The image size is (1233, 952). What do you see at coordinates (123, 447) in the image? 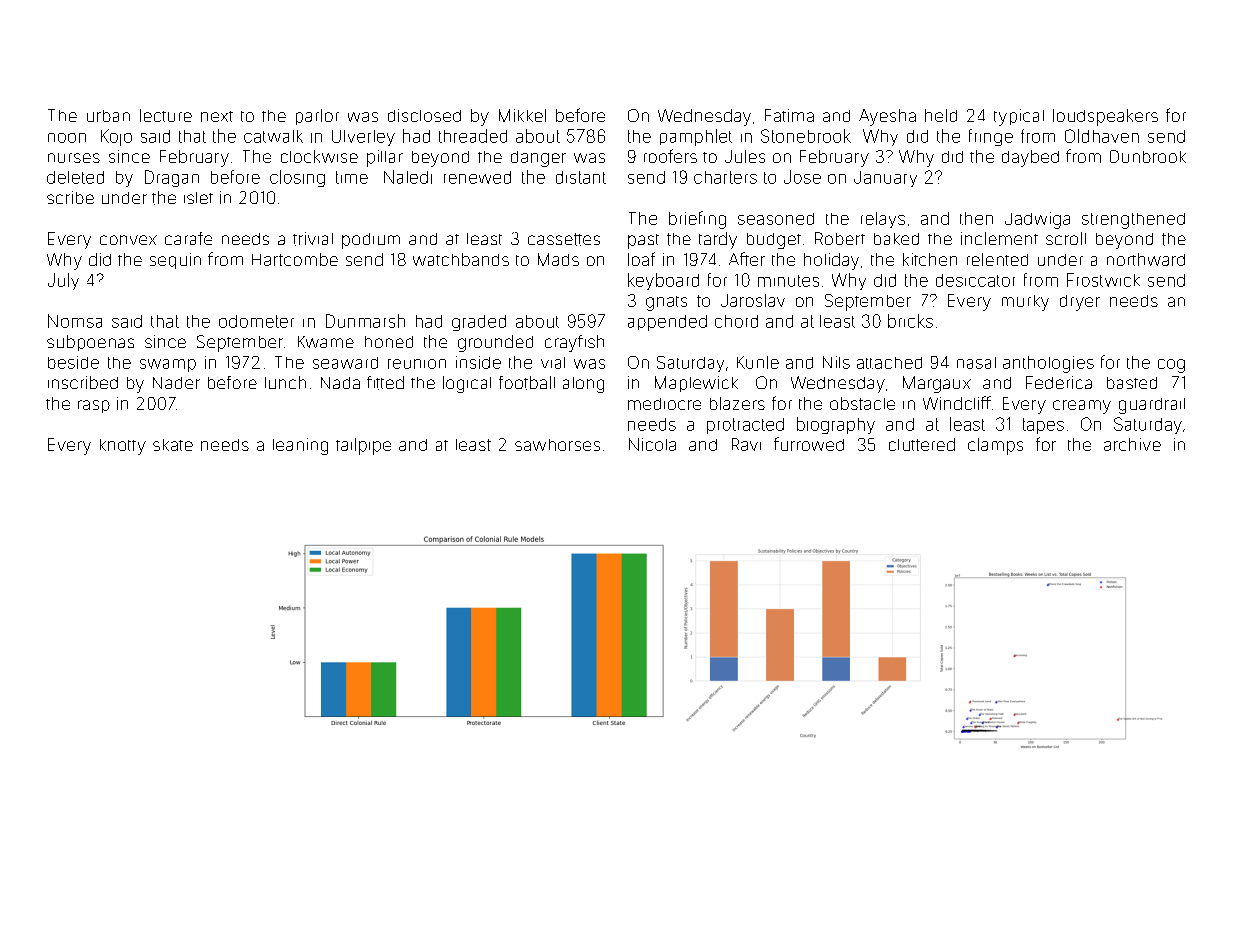
I see `knotty` at bounding box center [123, 447].
